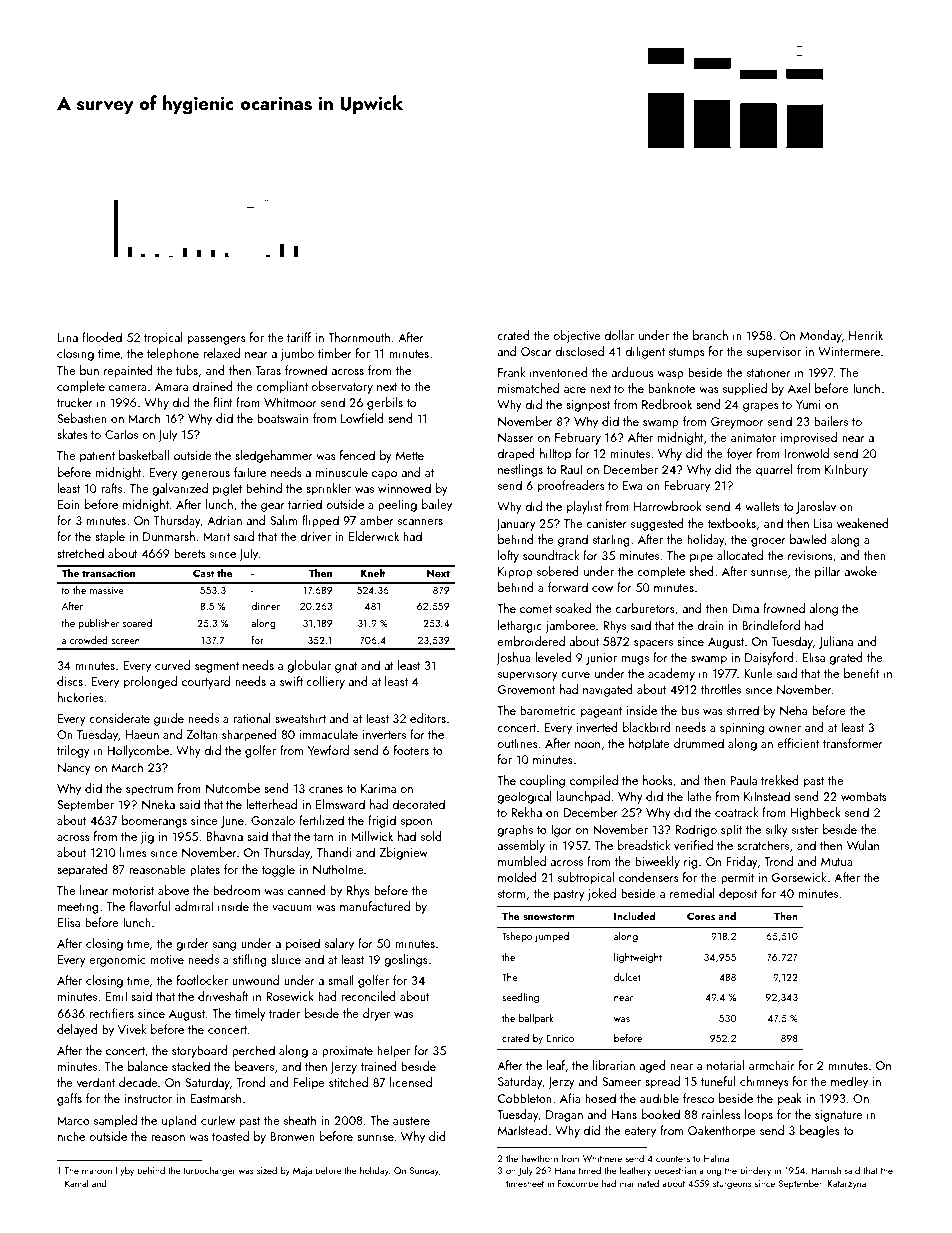 The width and height of the document is (952, 1233). I want to click on decorated, so click(418, 804).
